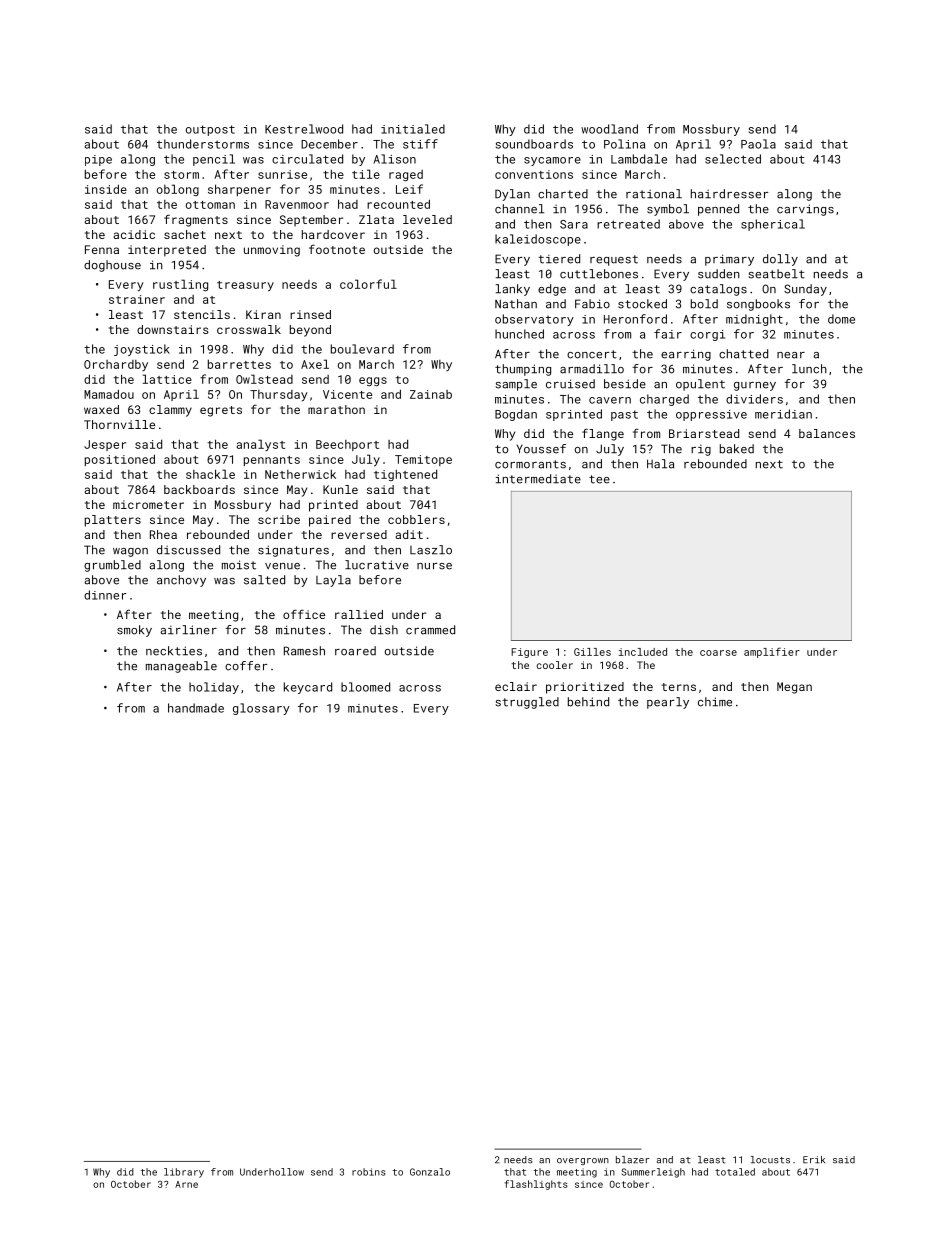  Describe the element at coordinates (413, 129) in the screenshot. I see `initialed` at that location.
